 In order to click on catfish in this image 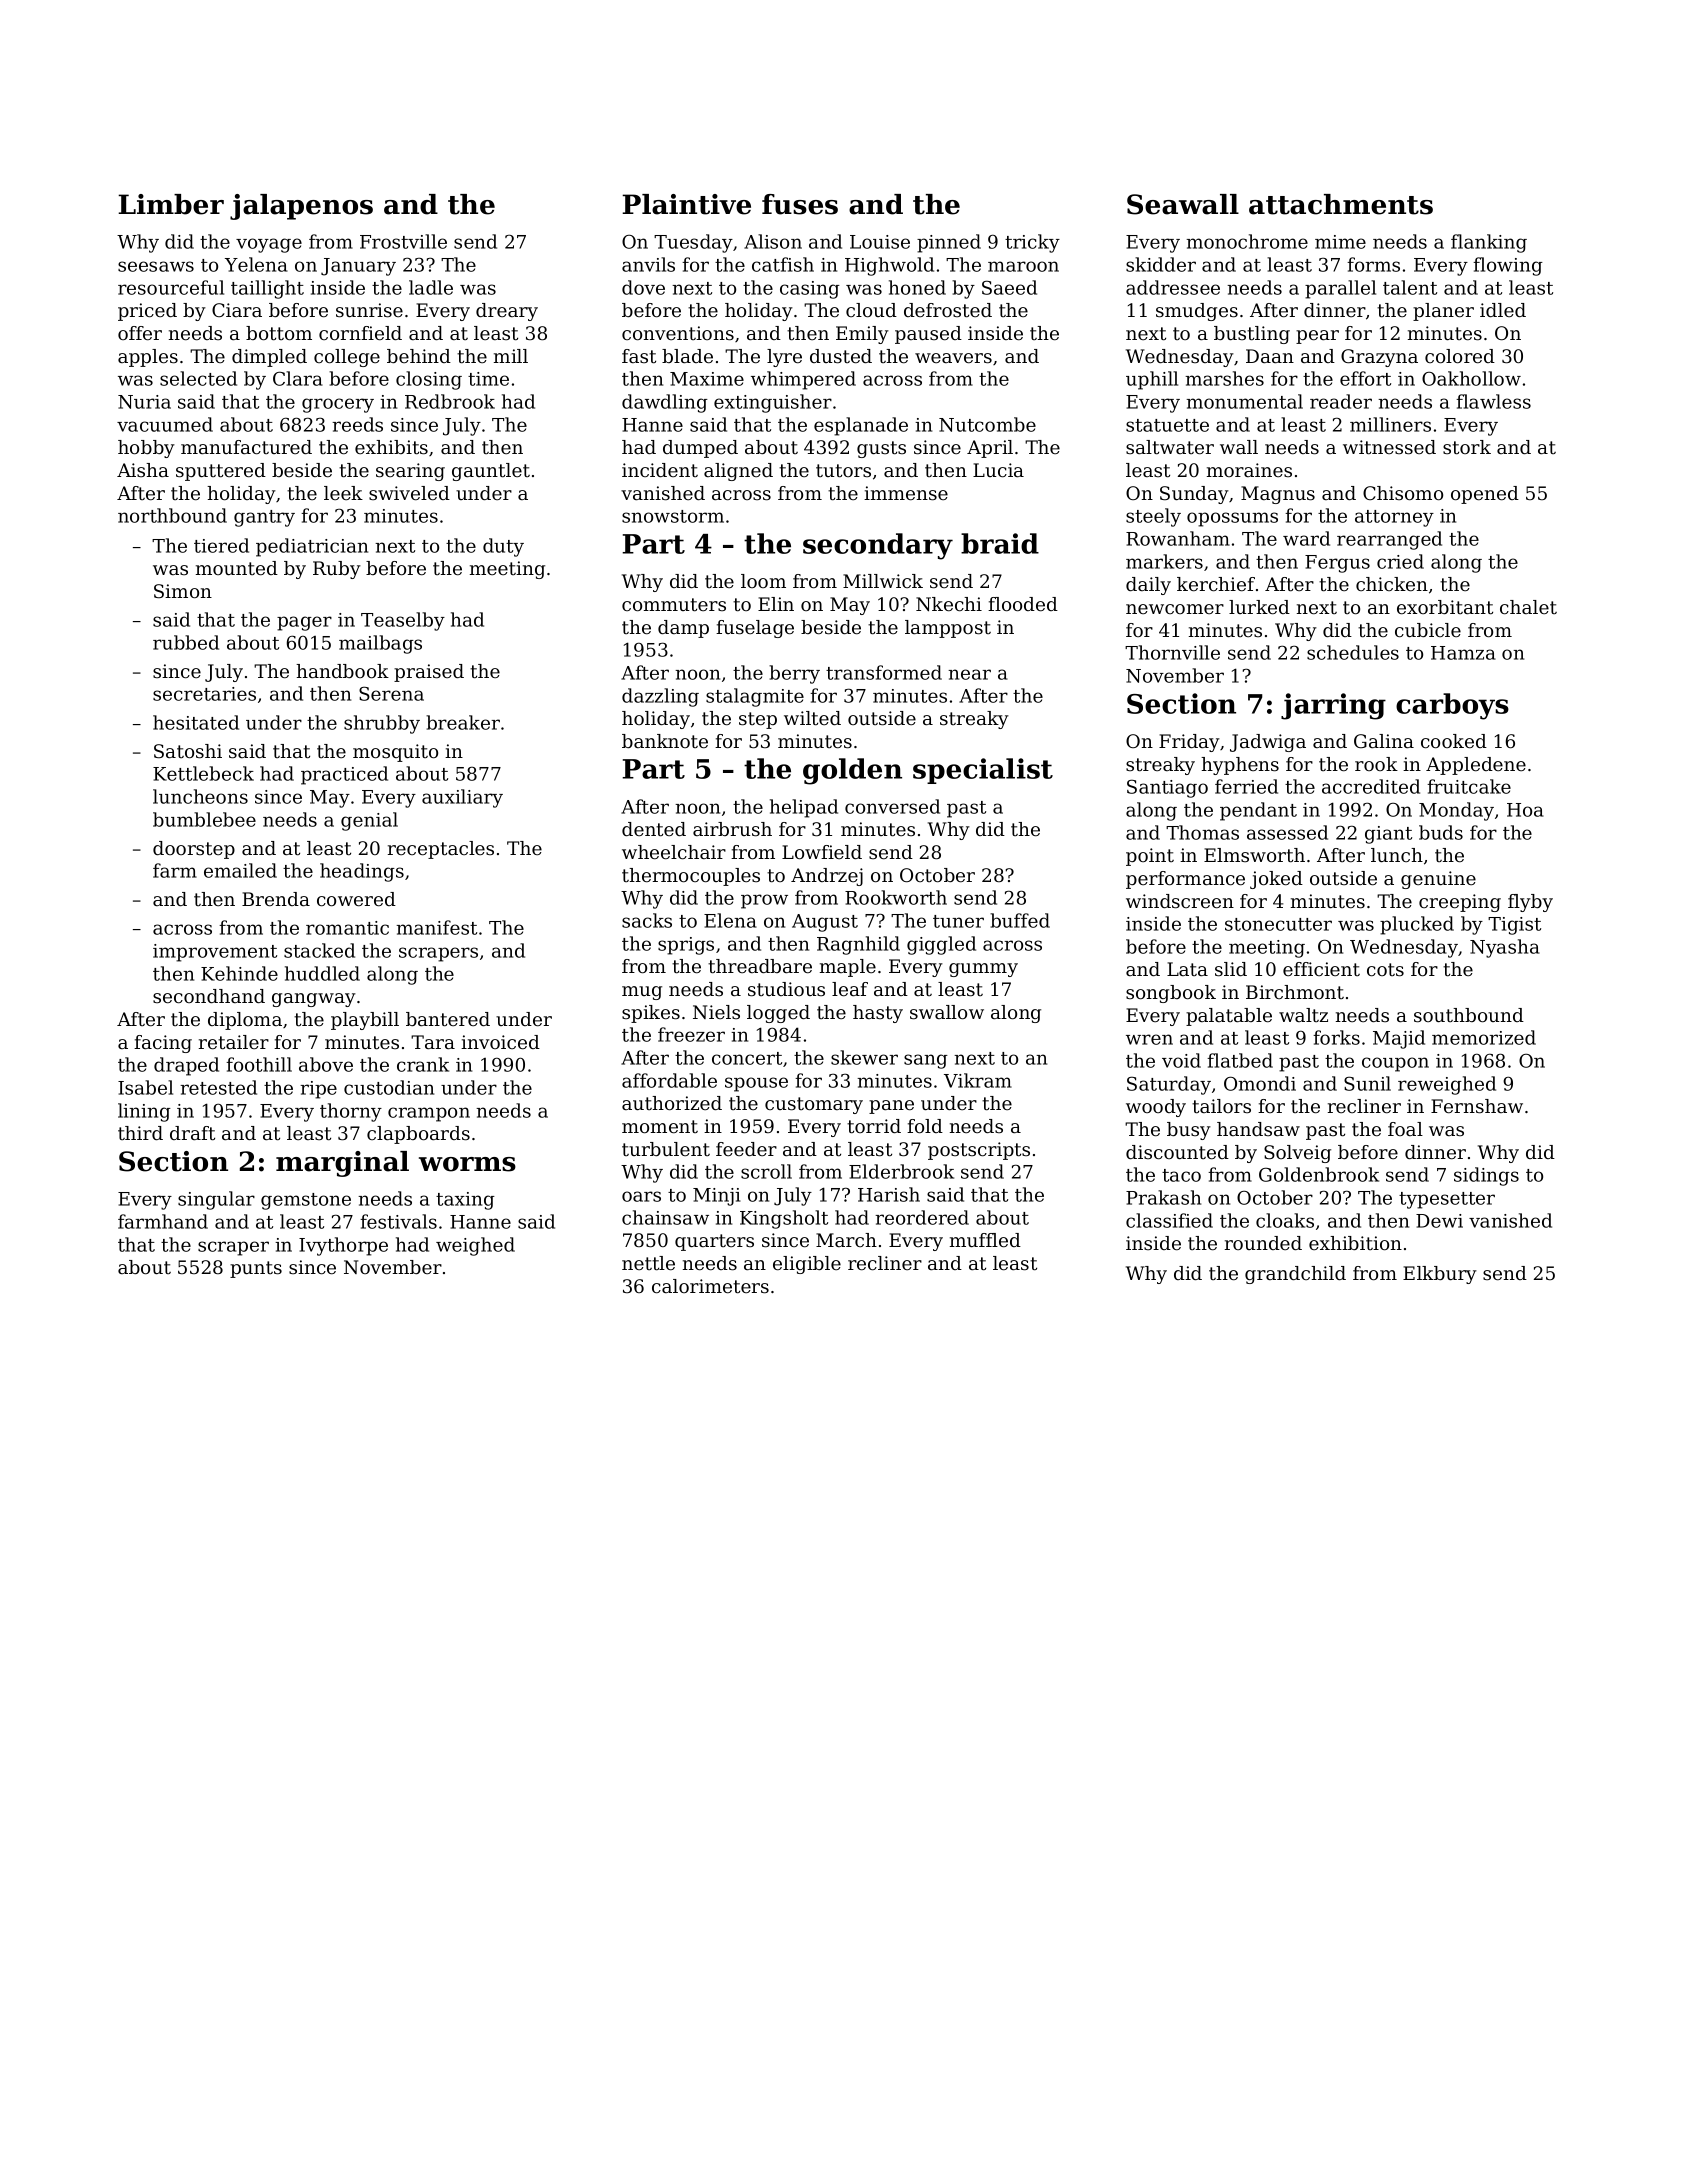, I will do `click(783, 264)`.
